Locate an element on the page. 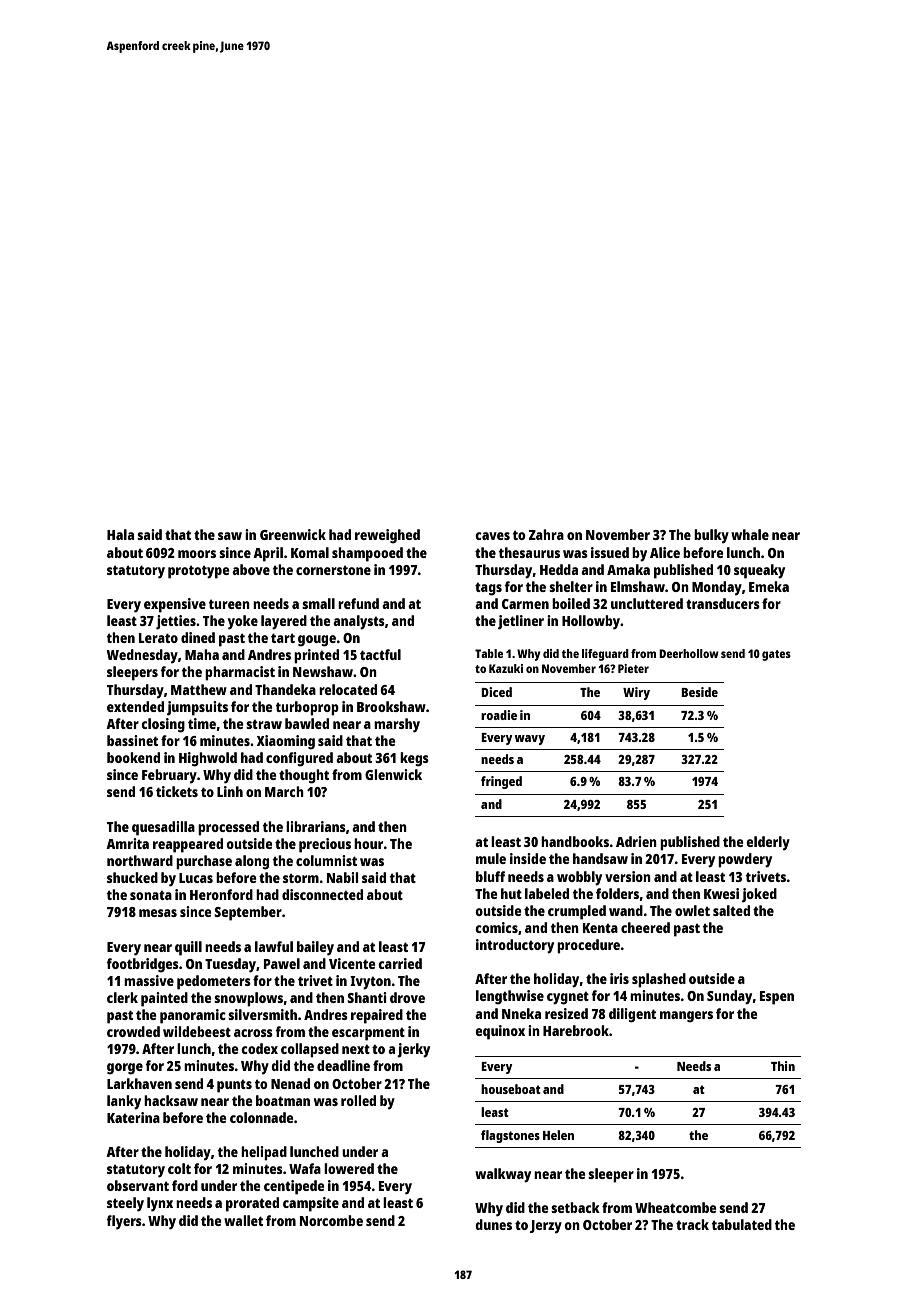 This page has width=908, height=1316. Thin is located at coordinates (783, 1066).
